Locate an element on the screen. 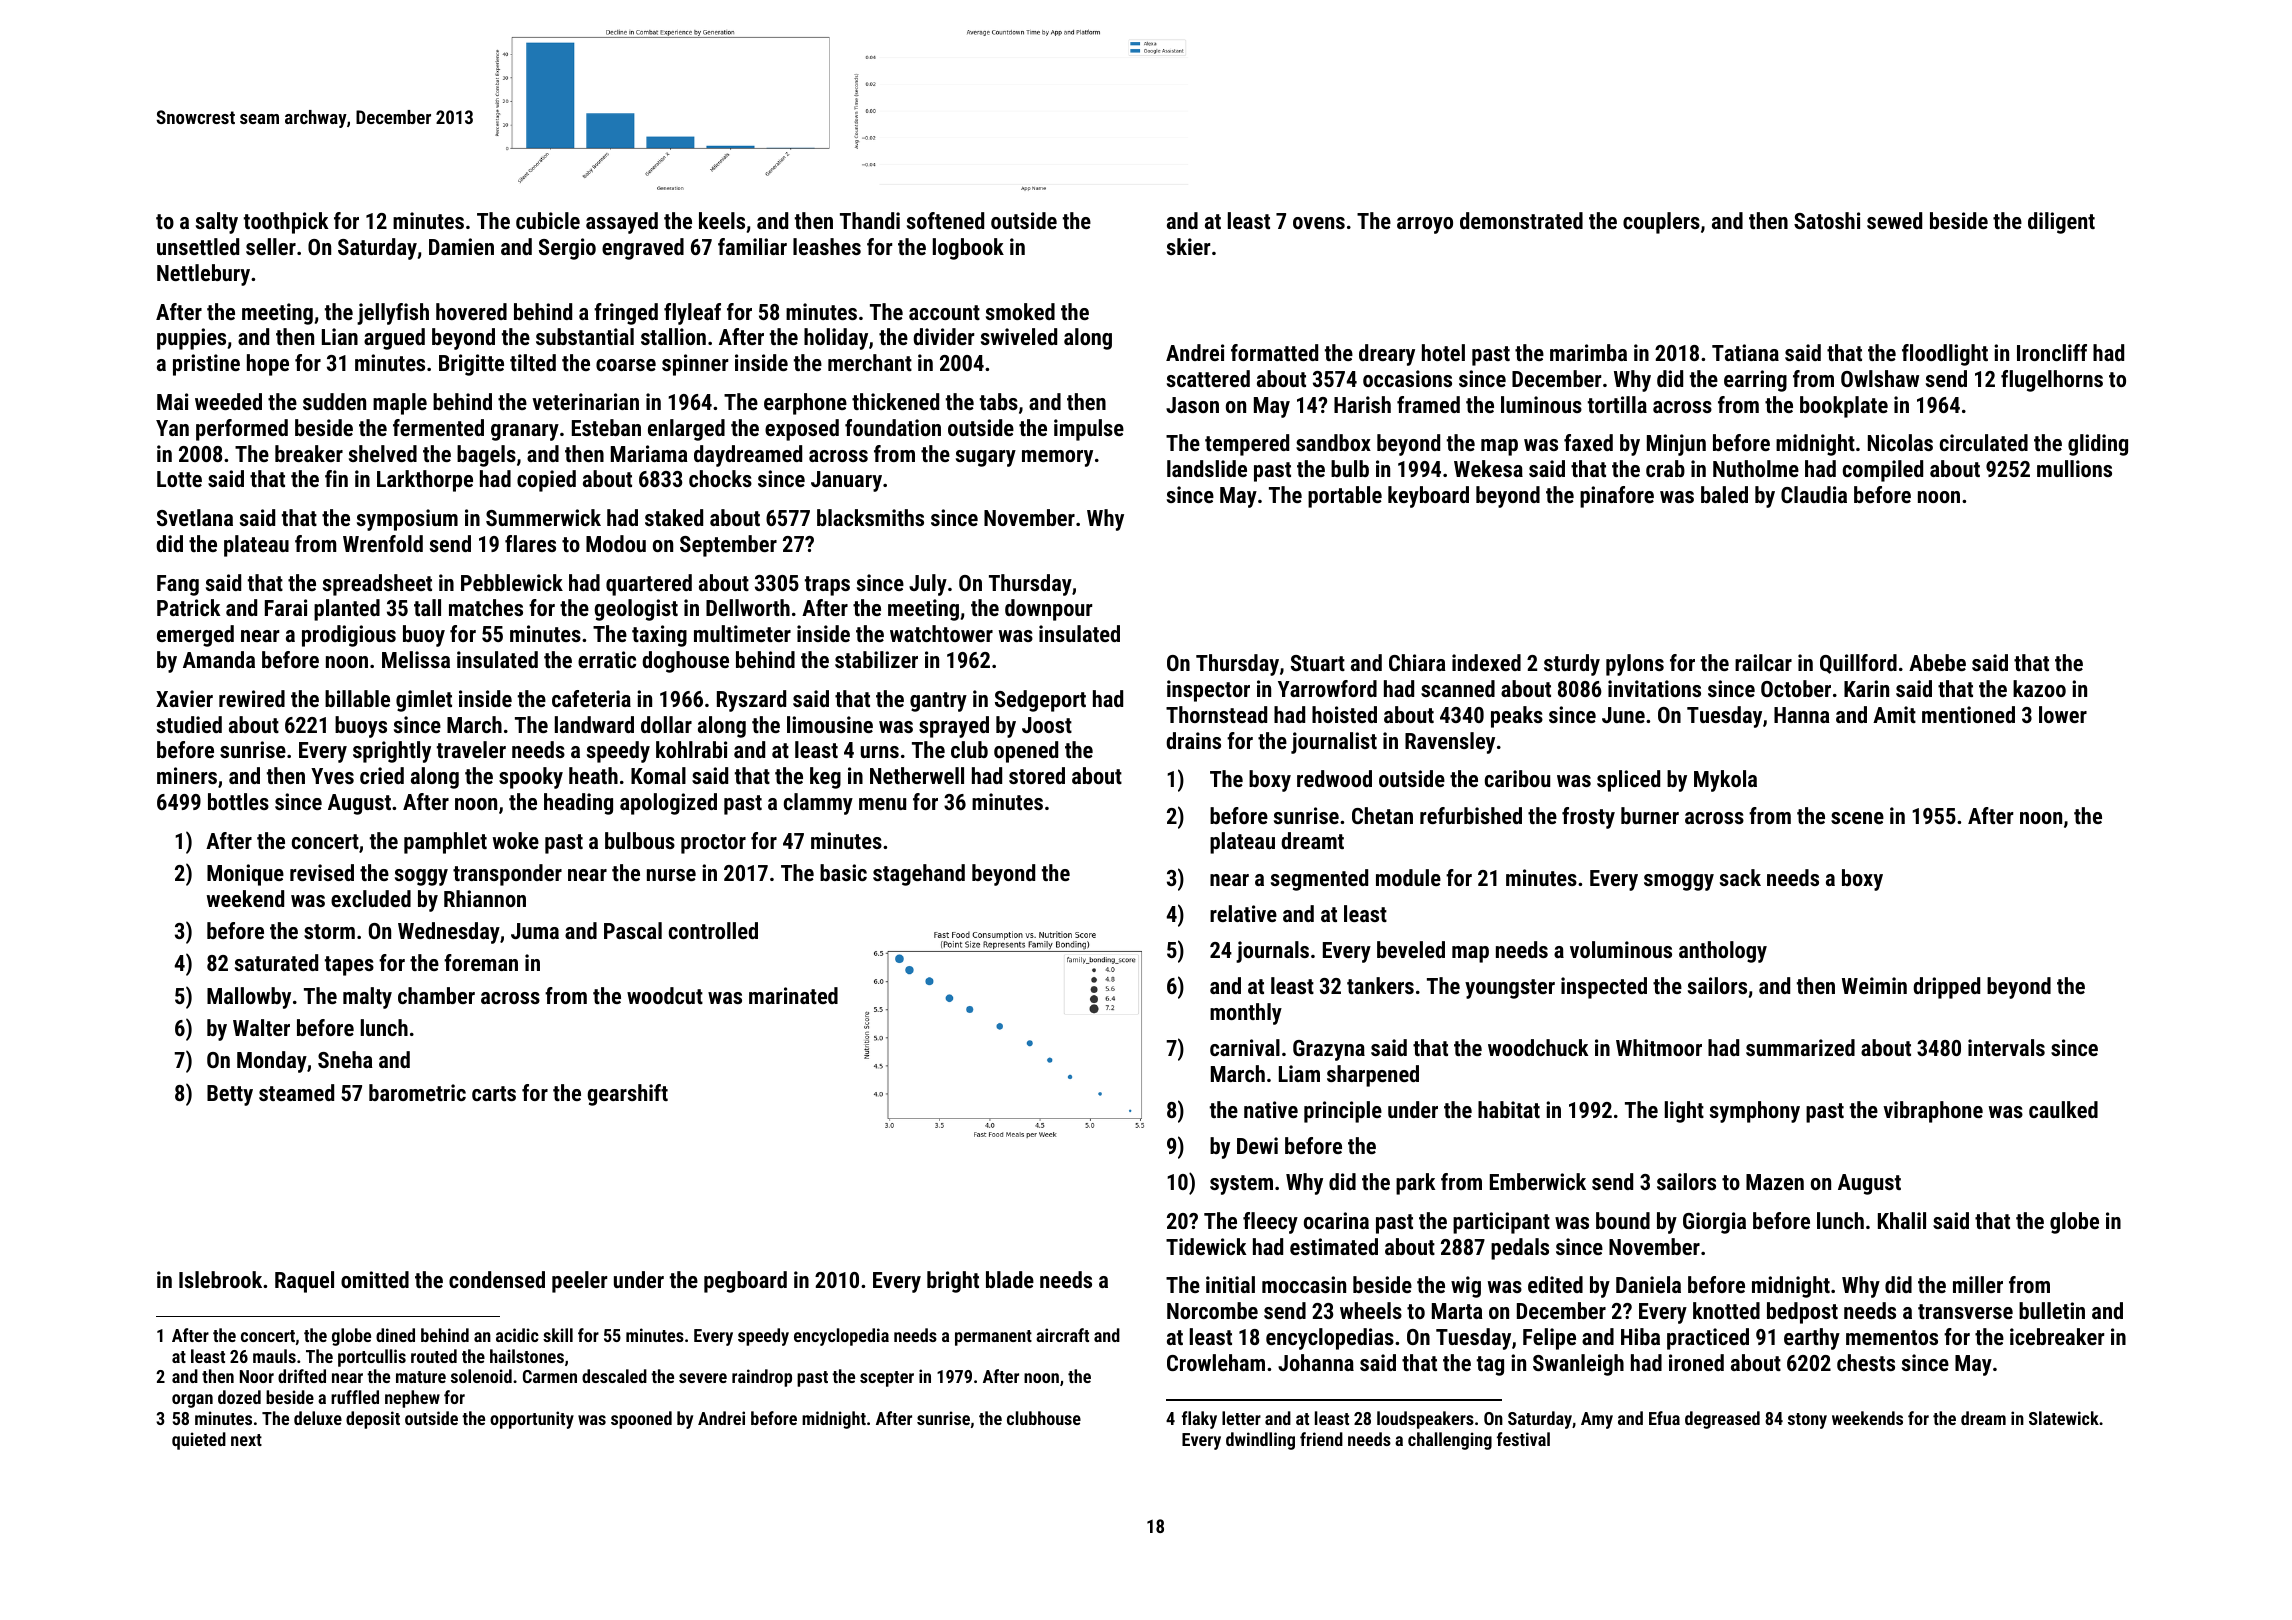 This screenshot has height=1620, width=2292. granary is located at coordinates (525, 432).
